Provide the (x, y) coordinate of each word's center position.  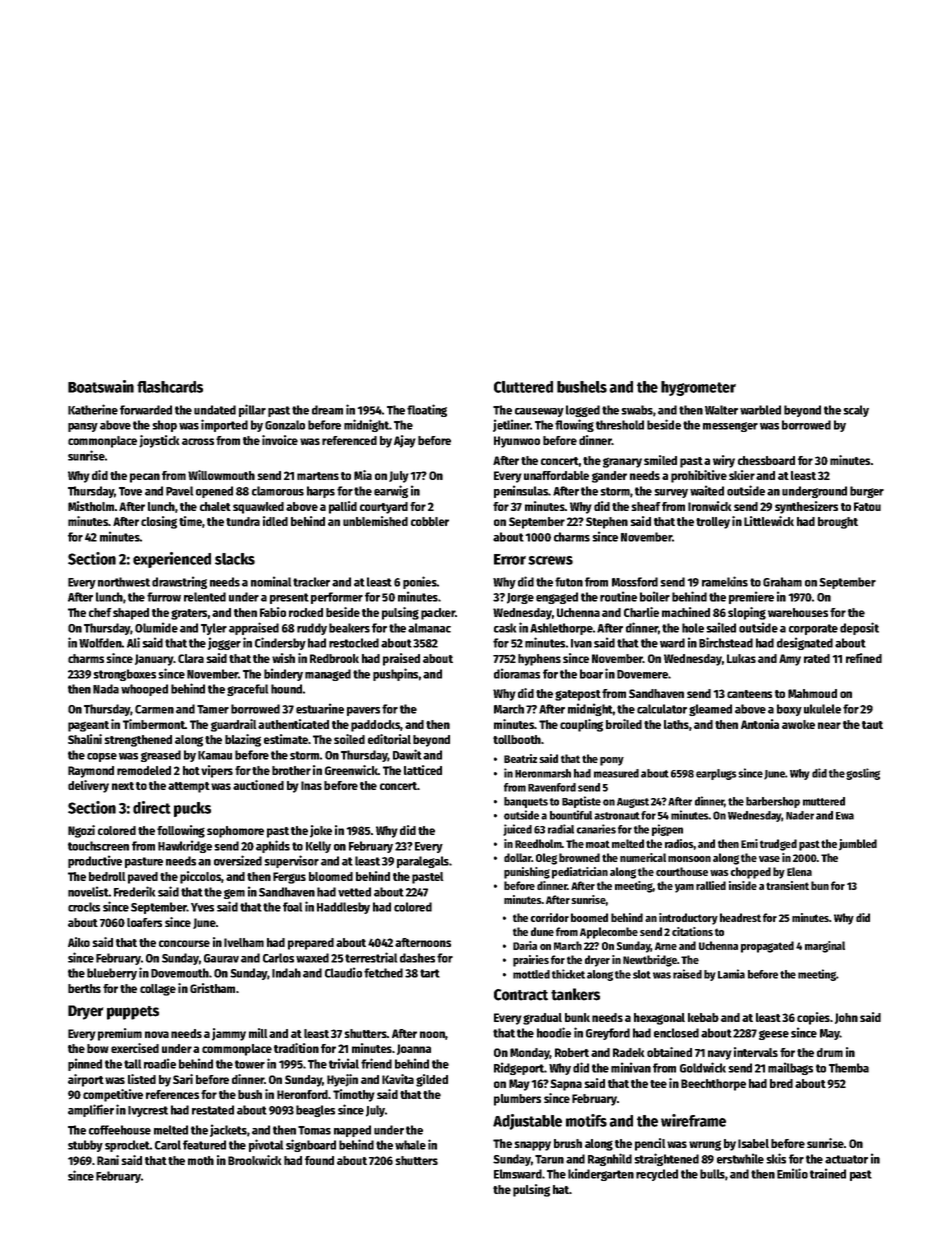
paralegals (423, 862)
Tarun (549, 1159)
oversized (238, 860)
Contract (521, 995)
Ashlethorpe (561, 629)
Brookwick (255, 1160)
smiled (660, 460)
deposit (859, 628)
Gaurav (221, 958)
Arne (666, 946)
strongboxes (124, 675)
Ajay (405, 441)
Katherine (93, 409)
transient (787, 885)
